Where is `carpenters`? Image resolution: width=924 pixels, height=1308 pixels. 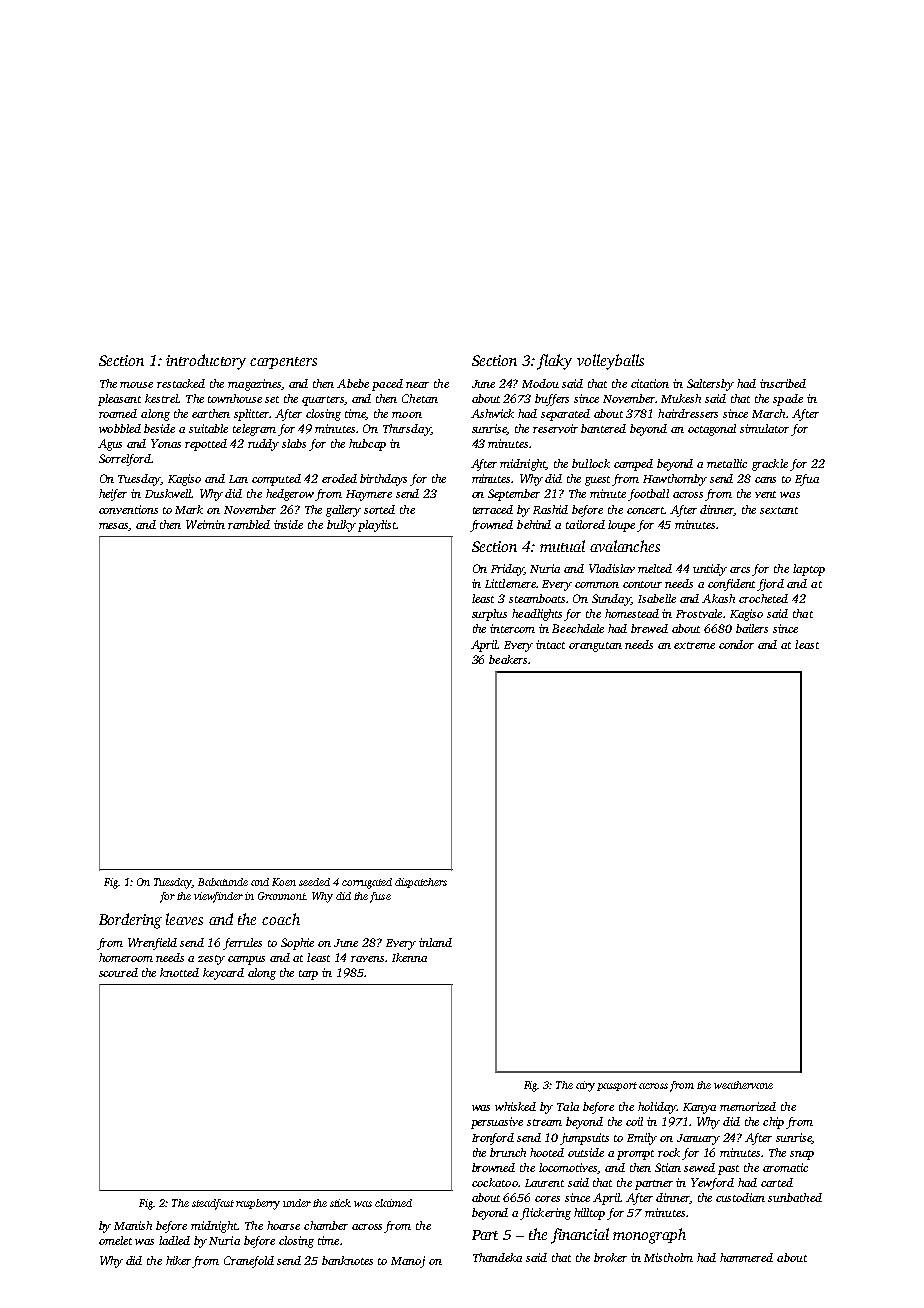
carpenters is located at coordinates (283, 363).
